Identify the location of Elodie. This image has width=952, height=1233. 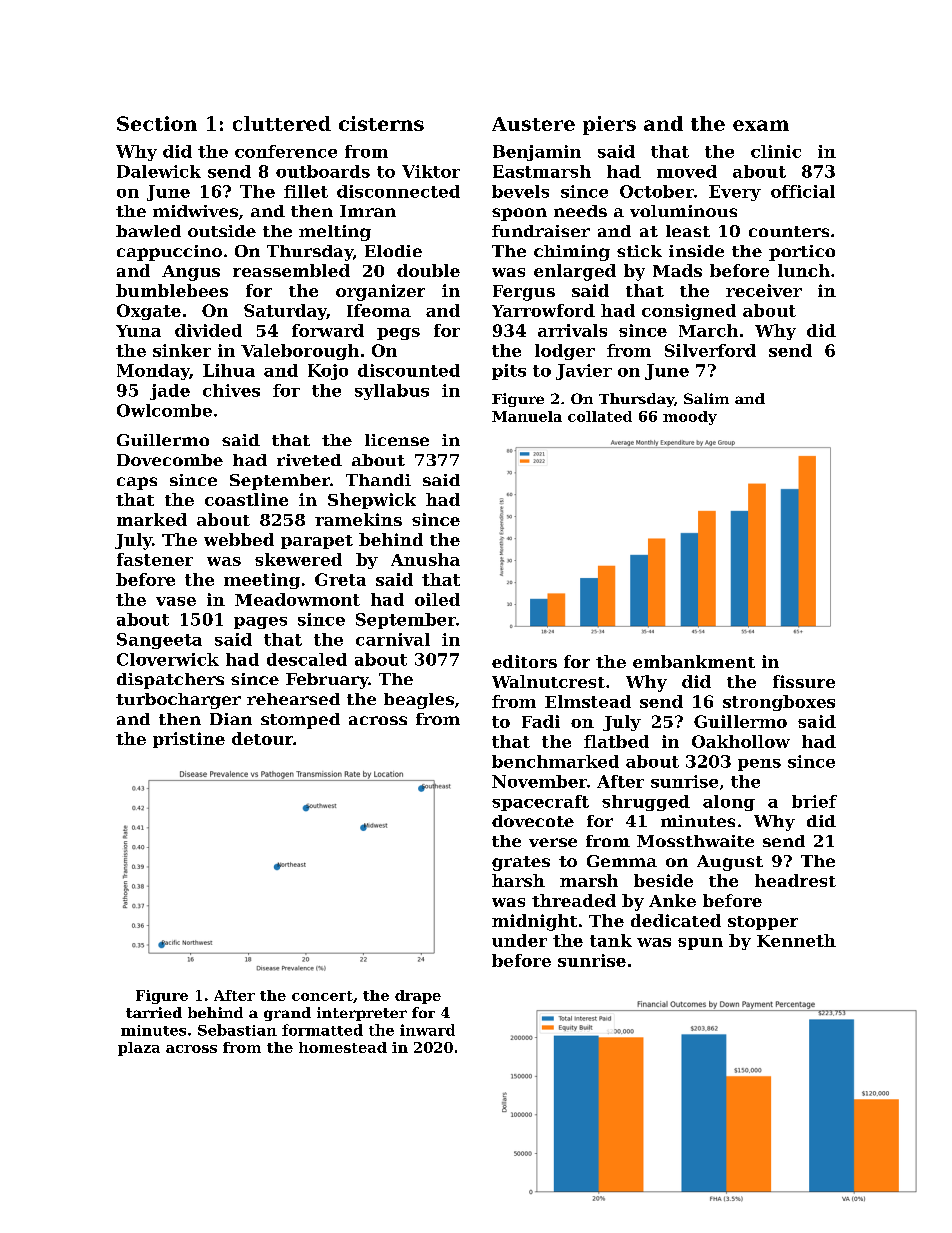
(393, 251).
